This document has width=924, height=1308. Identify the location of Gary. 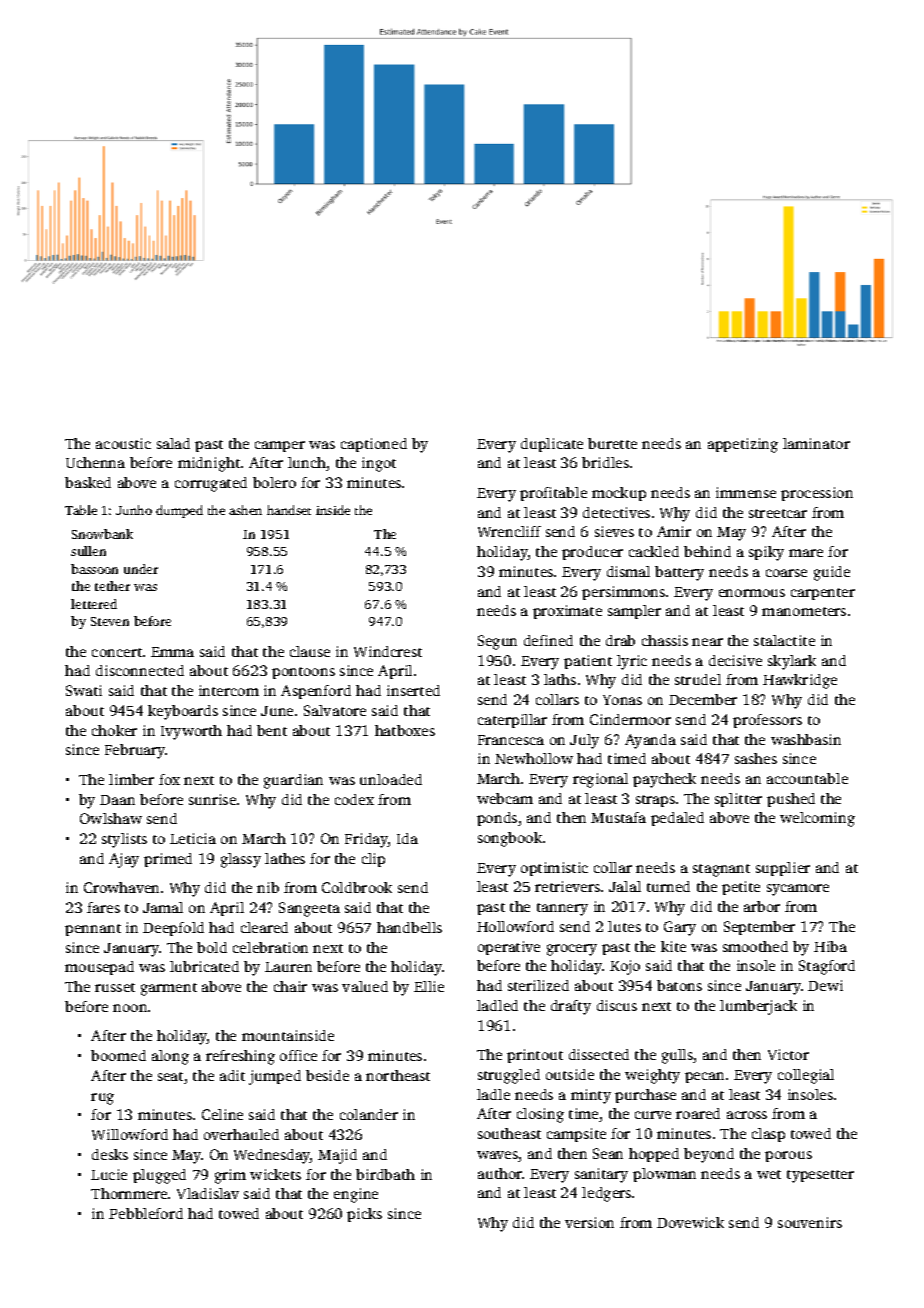
(680, 928).
